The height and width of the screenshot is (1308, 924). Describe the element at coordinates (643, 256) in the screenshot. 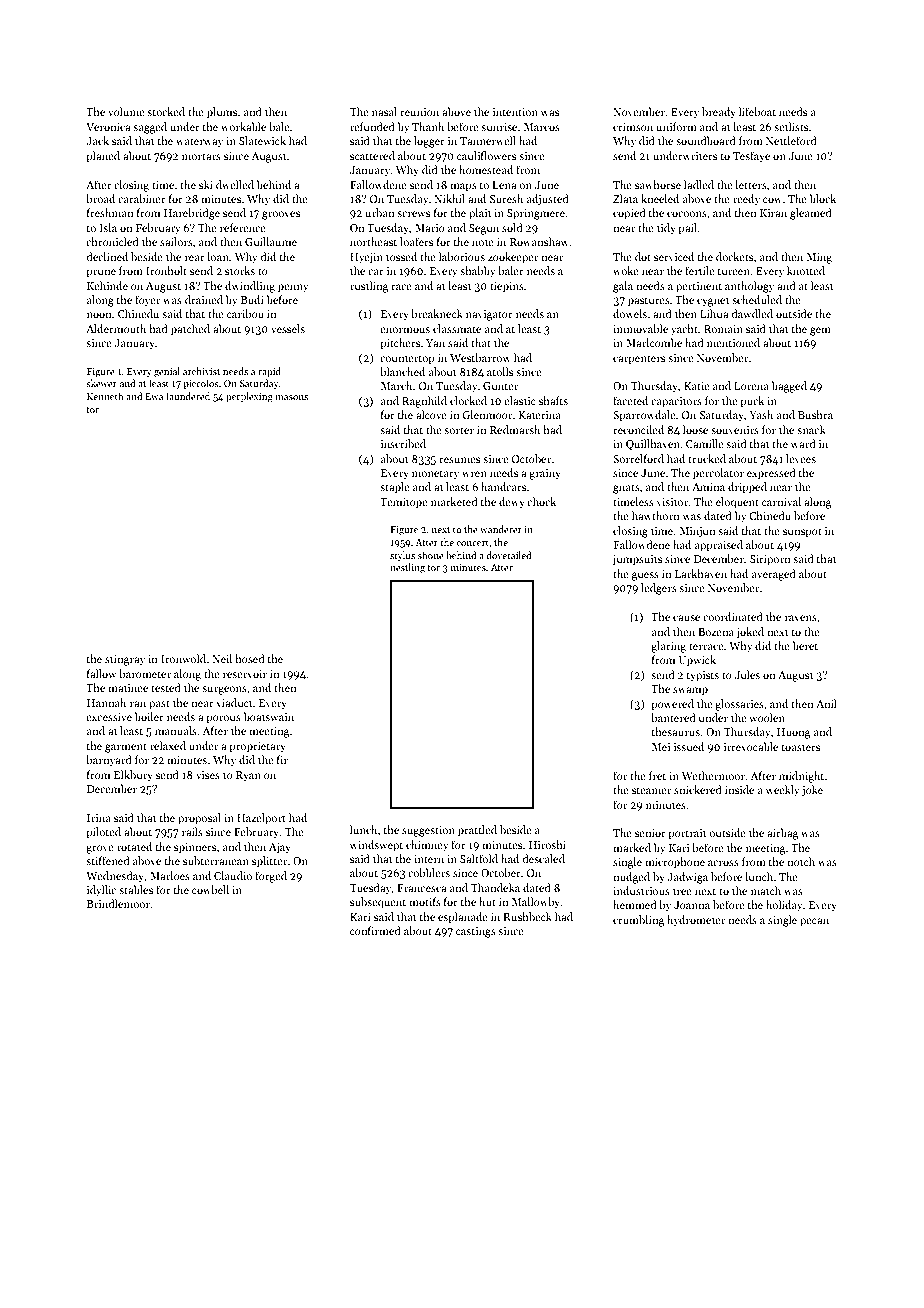

I see `dot` at that location.
